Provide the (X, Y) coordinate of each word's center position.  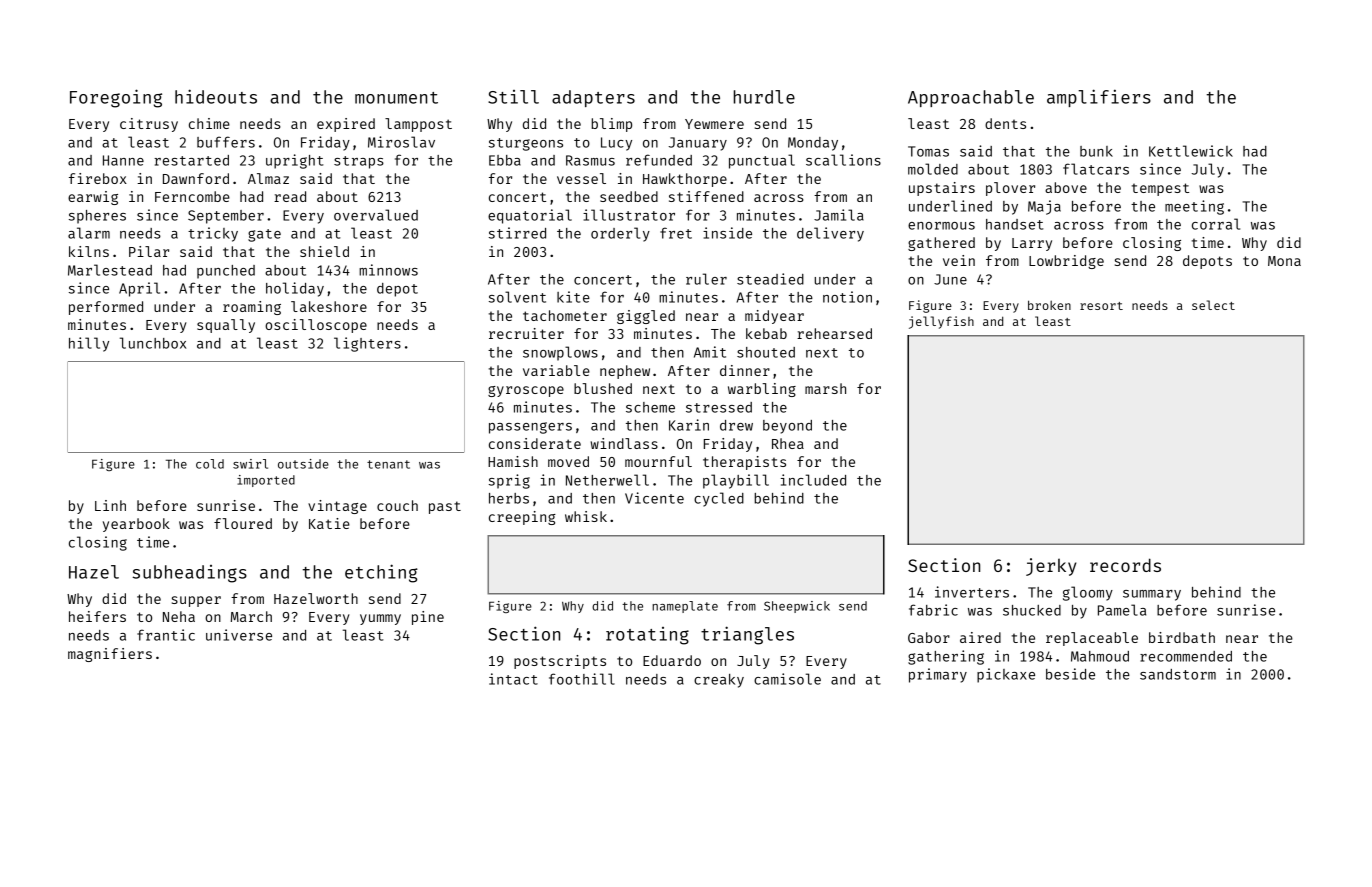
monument (396, 98)
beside (1070, 674)
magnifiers (110, 655)
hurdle (764, 97)
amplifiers (1099, 98)
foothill (582, 679)
